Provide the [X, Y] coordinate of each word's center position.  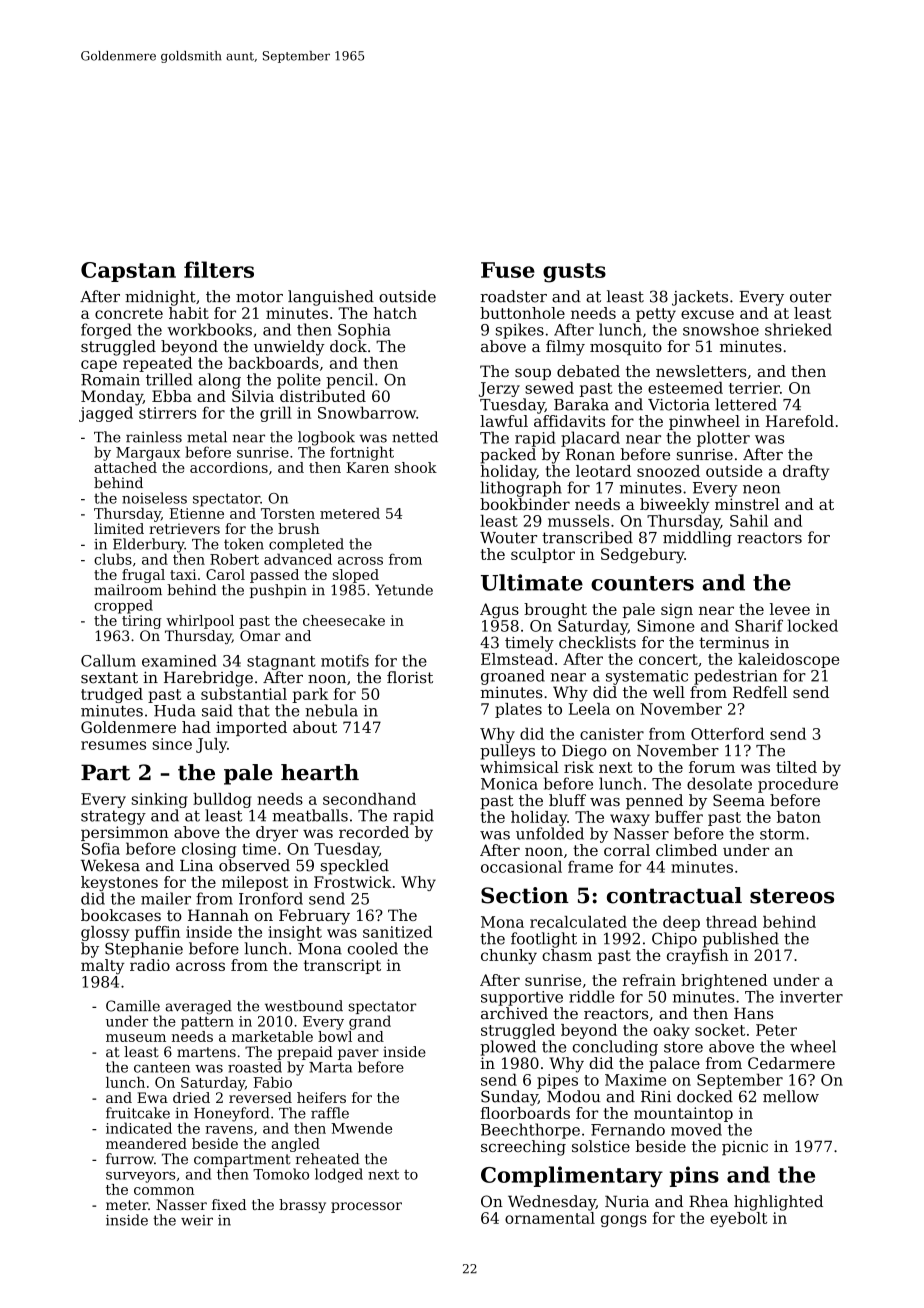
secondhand [369, 799]
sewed [549, 388]
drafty [806, 472]
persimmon [125, 833]
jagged [106, 414]
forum [712, 767]
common [164, 1191]
